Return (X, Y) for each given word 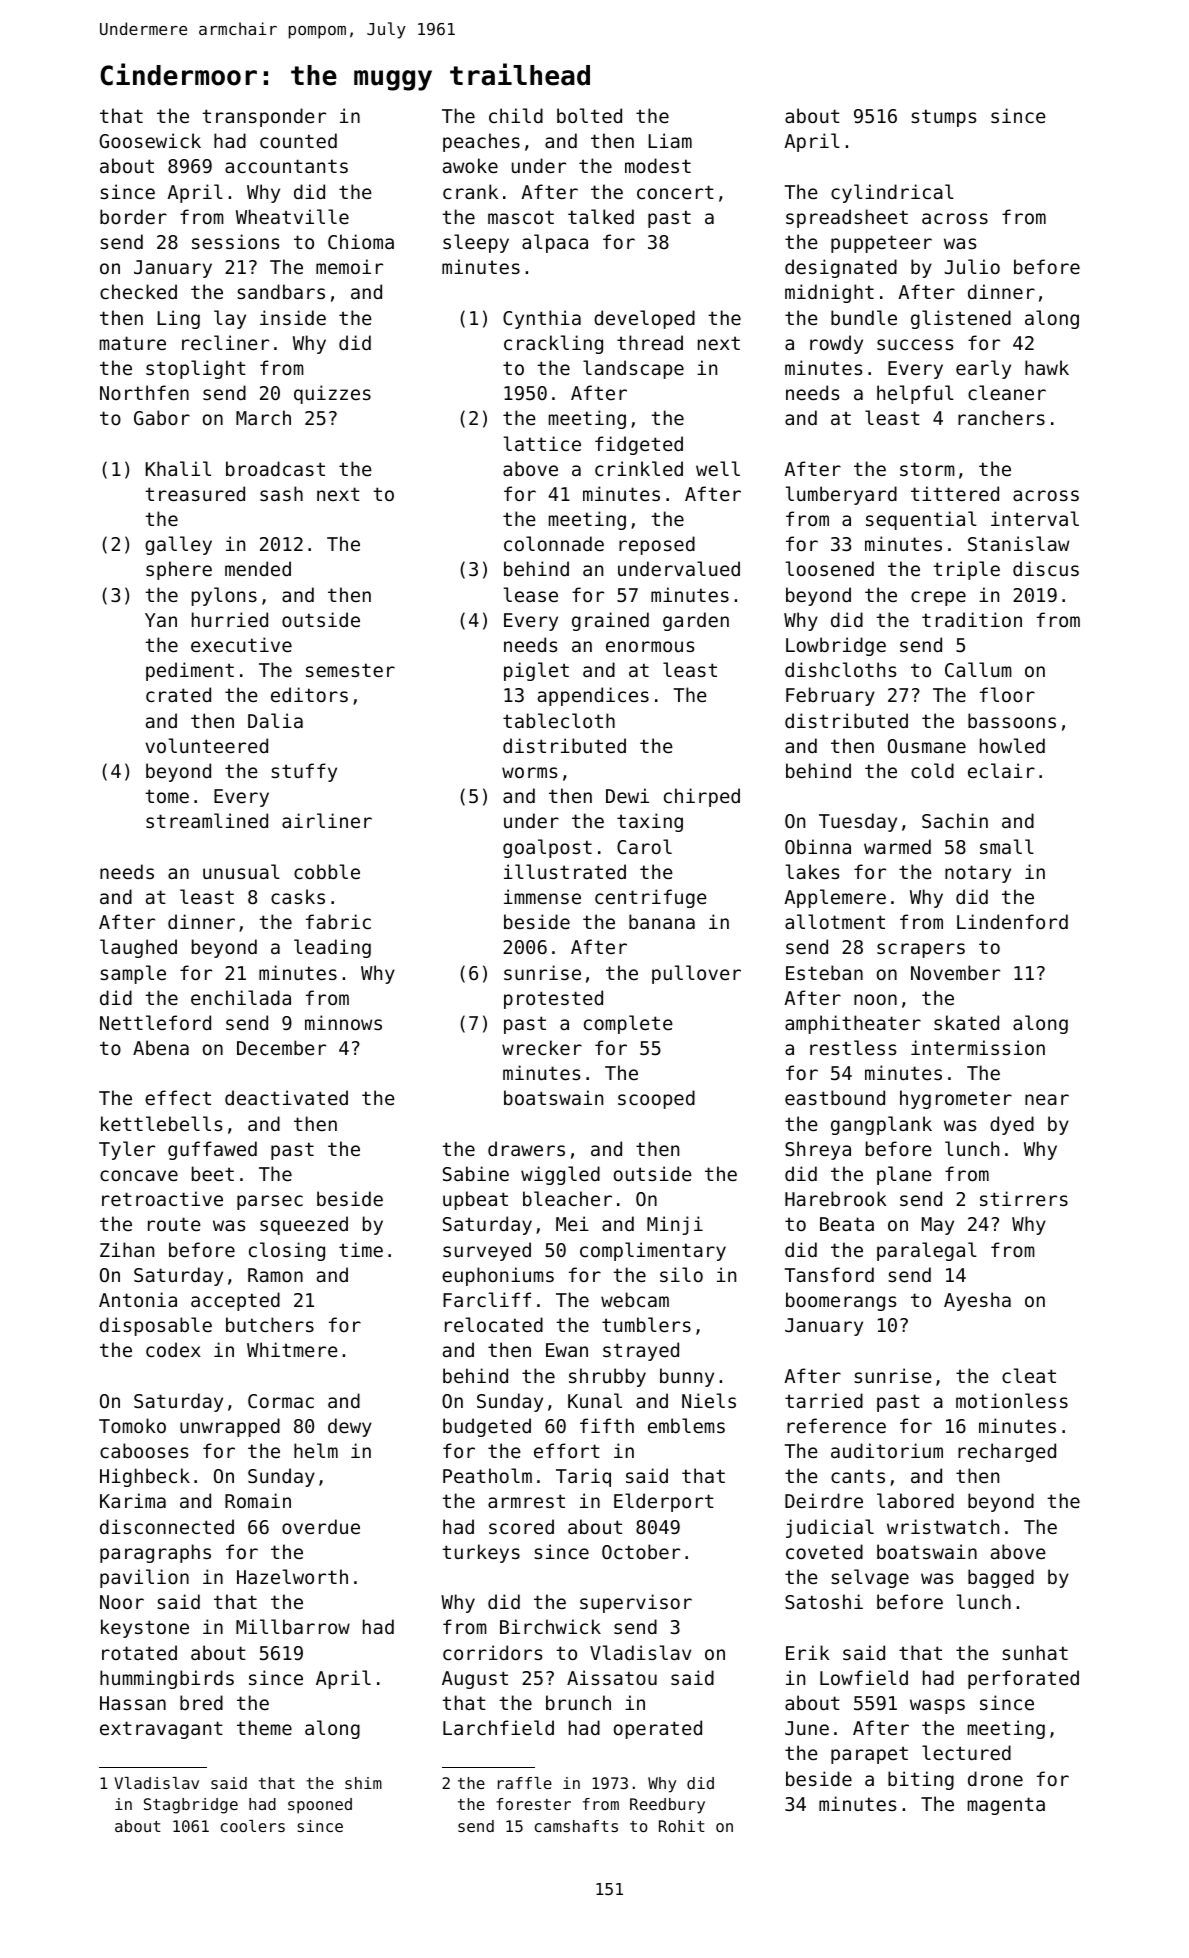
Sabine (476, 1173)
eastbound (835, 1097)
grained (610, 621)
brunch (578, 1702)
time (361, 1249)
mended (258, 568)
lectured (966, 1752)
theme (264, 1727)
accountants (286, 166)
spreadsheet (847, 218)
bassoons (1012, 720)
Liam (670, 140)
